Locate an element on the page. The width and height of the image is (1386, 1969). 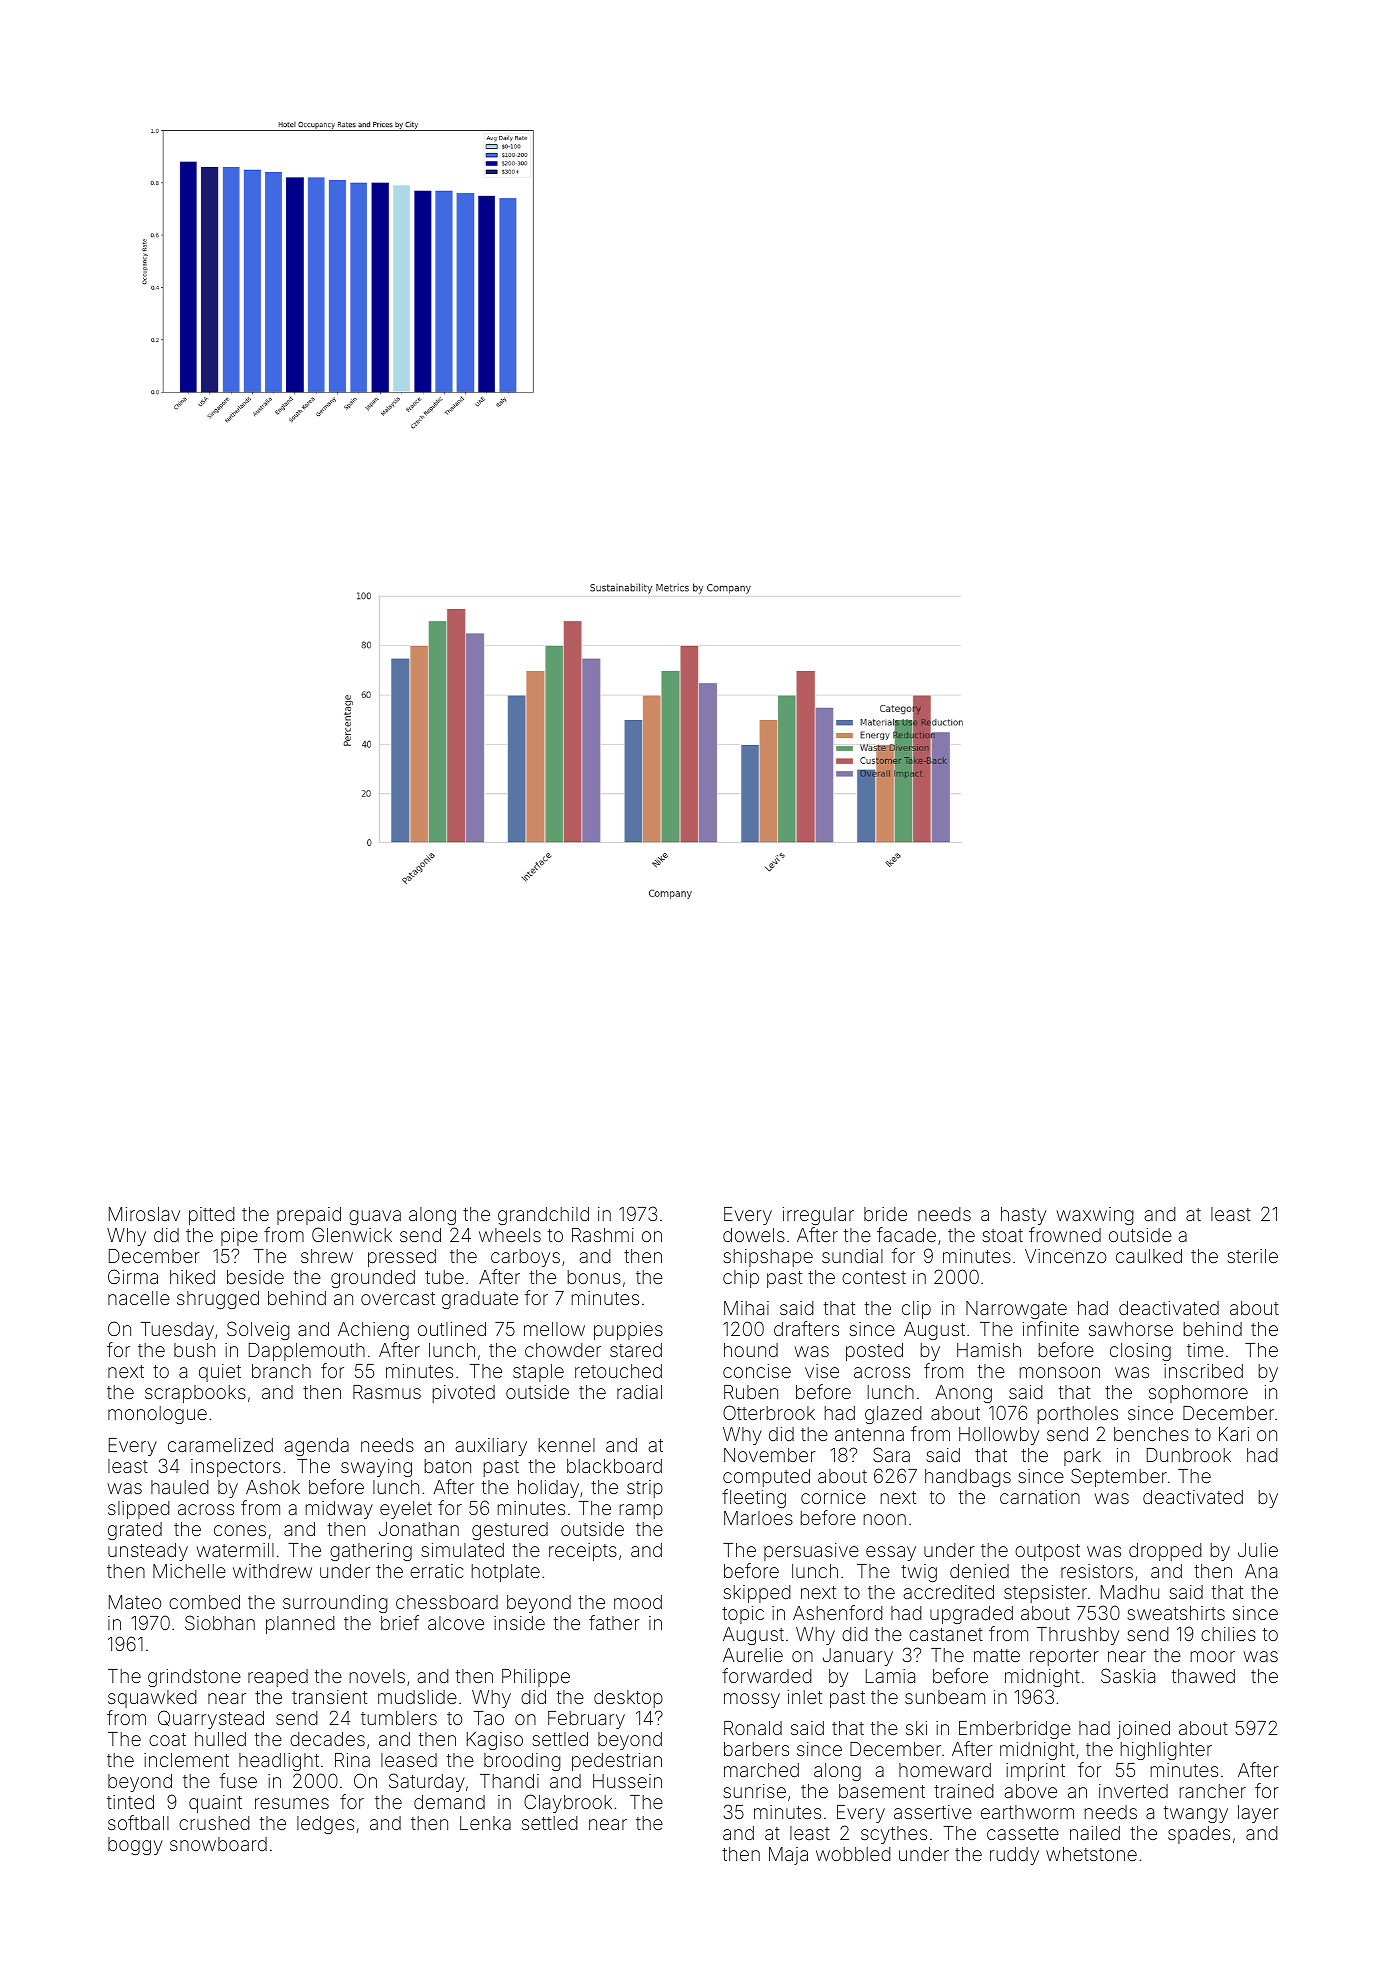
overcast is located at coordinates (398, 1298).
